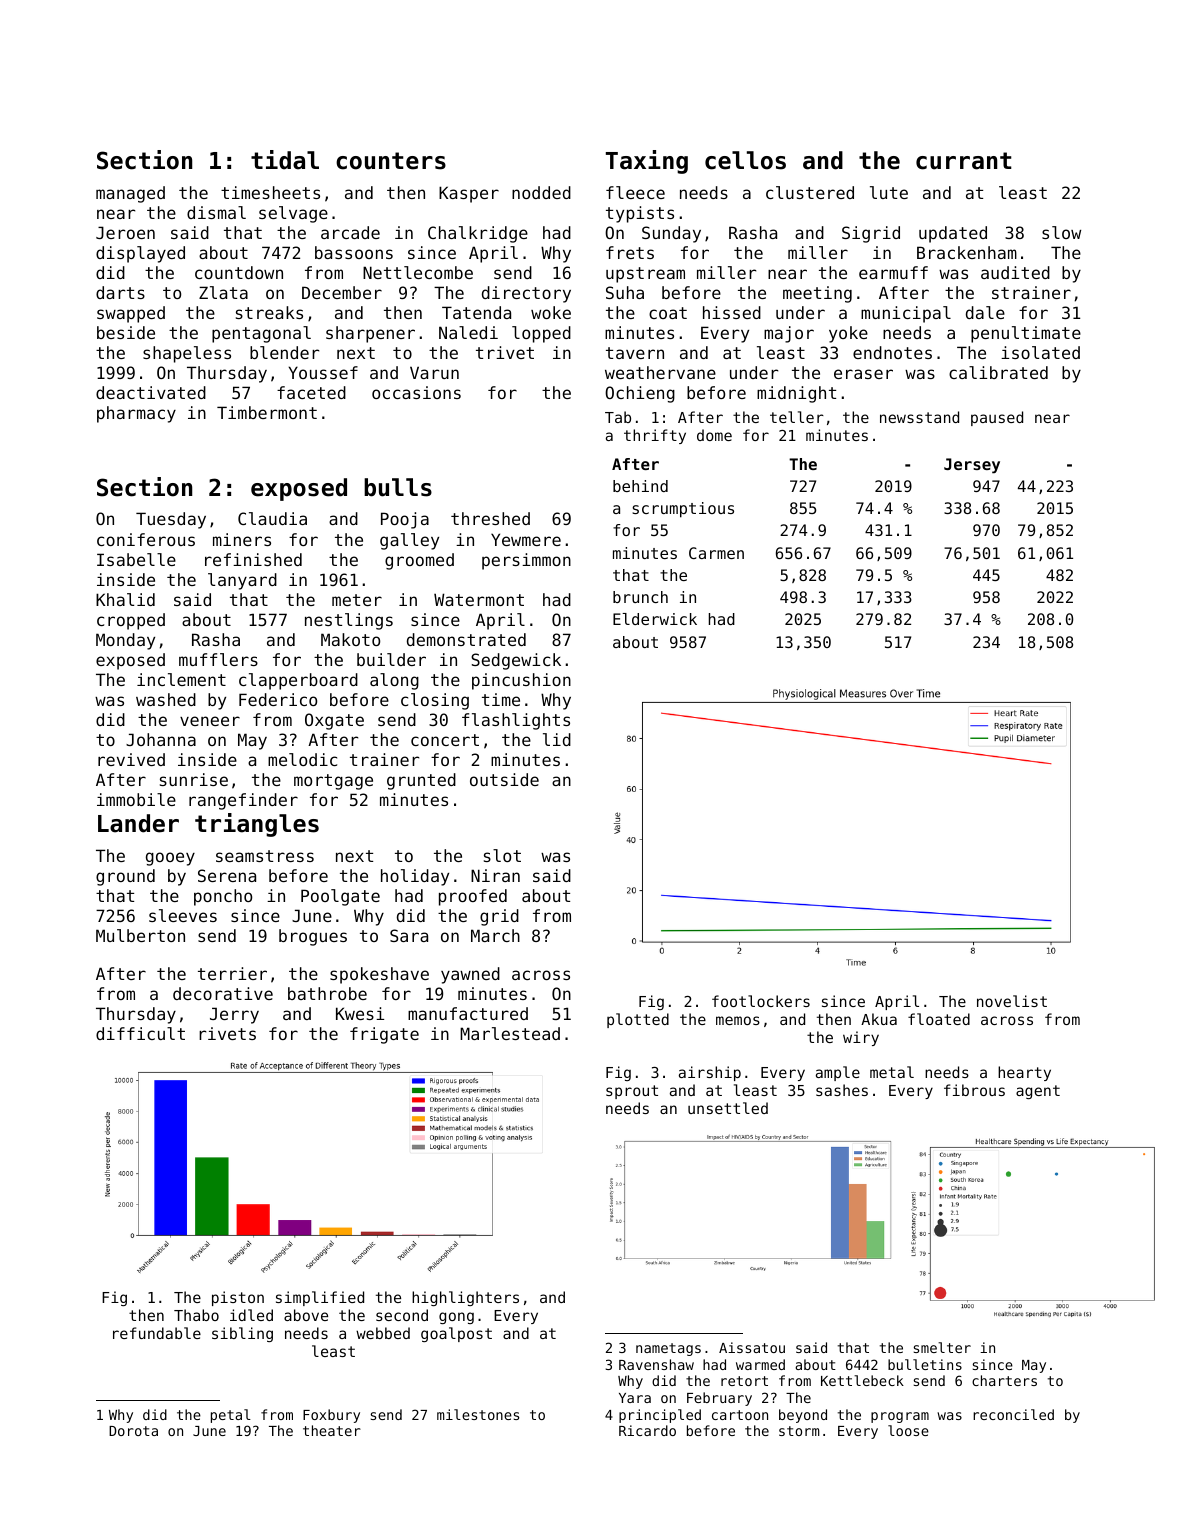 This screenshot has height=1523, width=1177. What do you see at coordinates (238, 1298) in the screenshot?
I see `piston` at bounding box center [238, 1298].
